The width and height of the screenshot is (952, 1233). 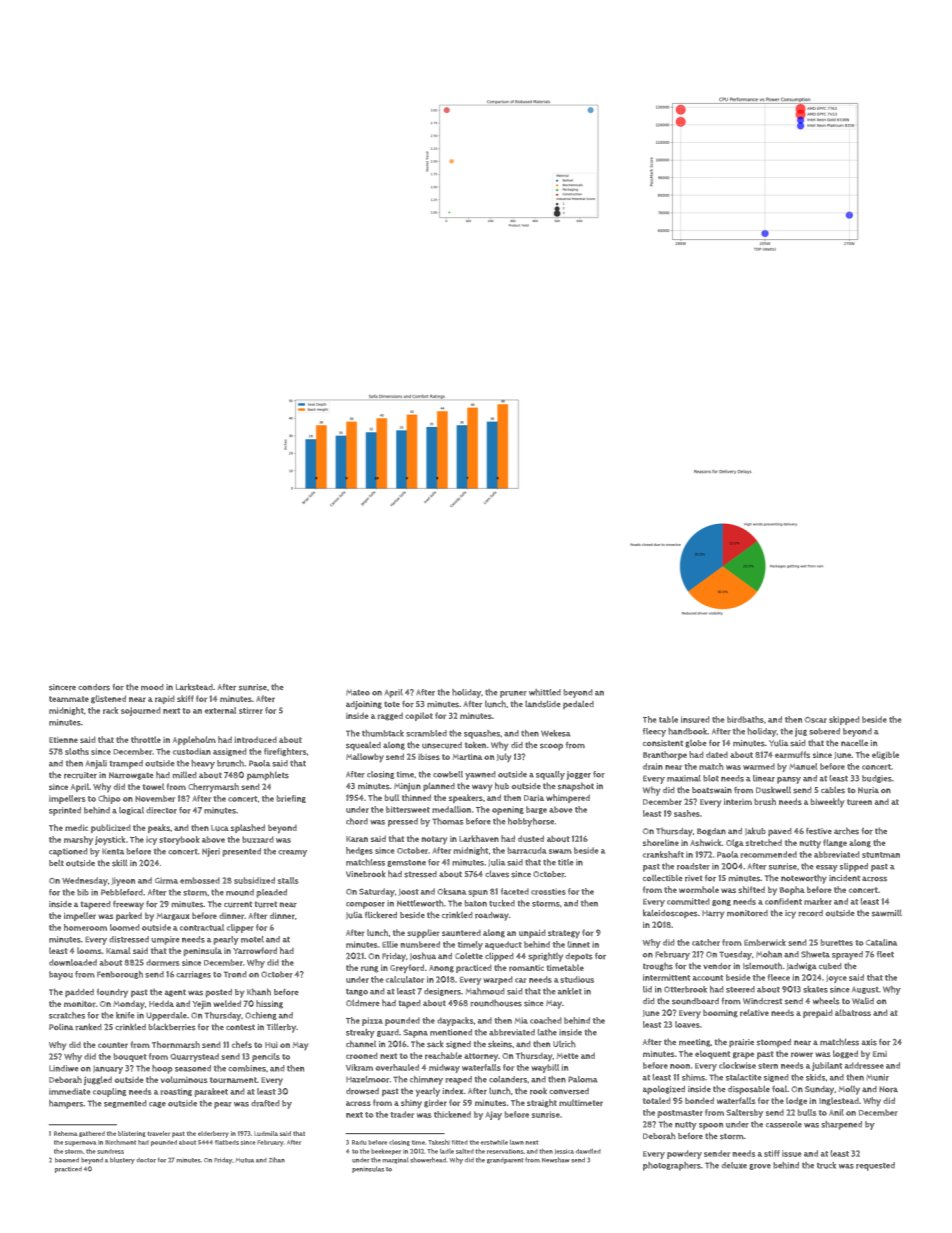 I want to click on incident, so click(x=844, y=878).
